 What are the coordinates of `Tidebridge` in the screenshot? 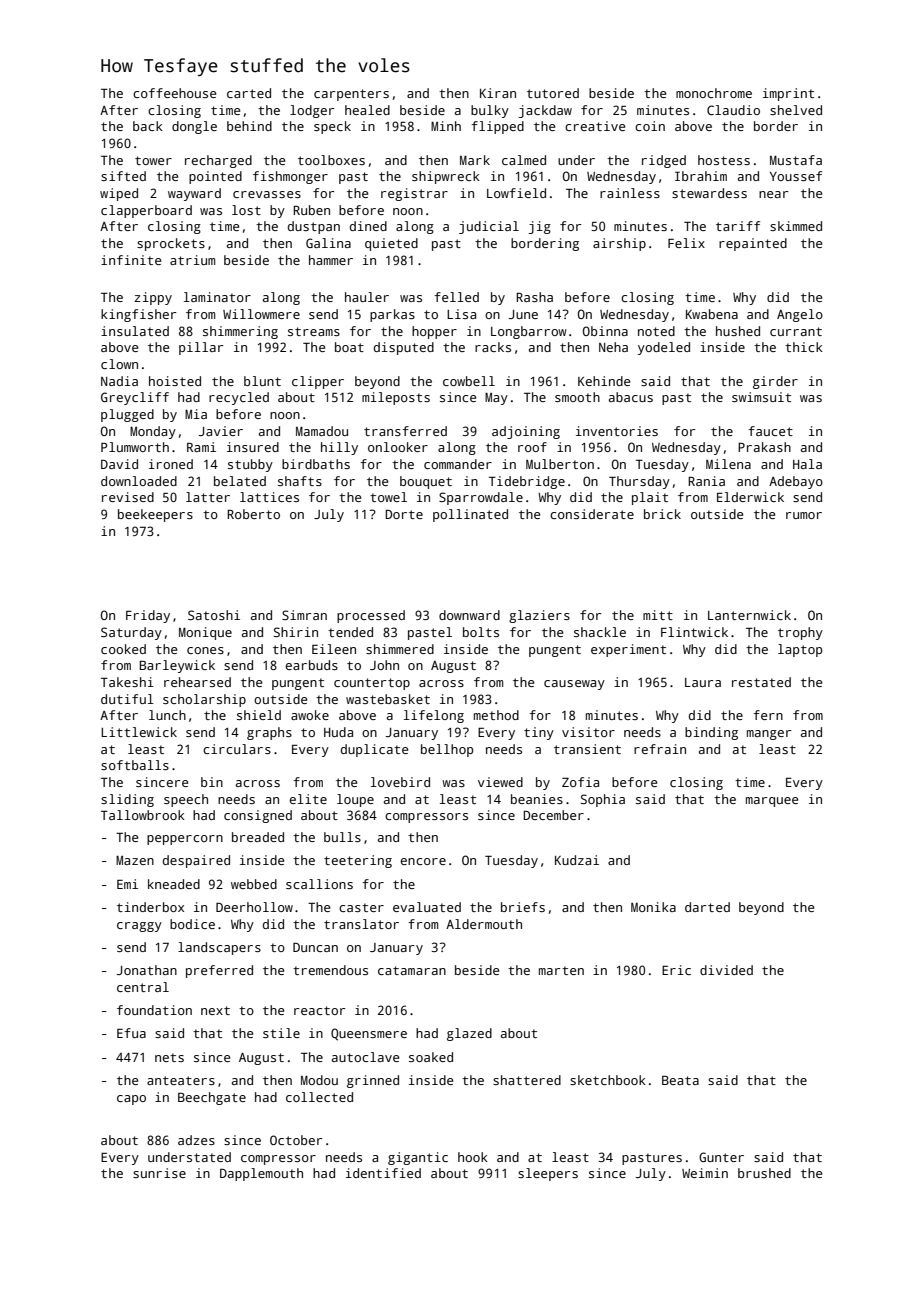 It's located at (527, 482).
